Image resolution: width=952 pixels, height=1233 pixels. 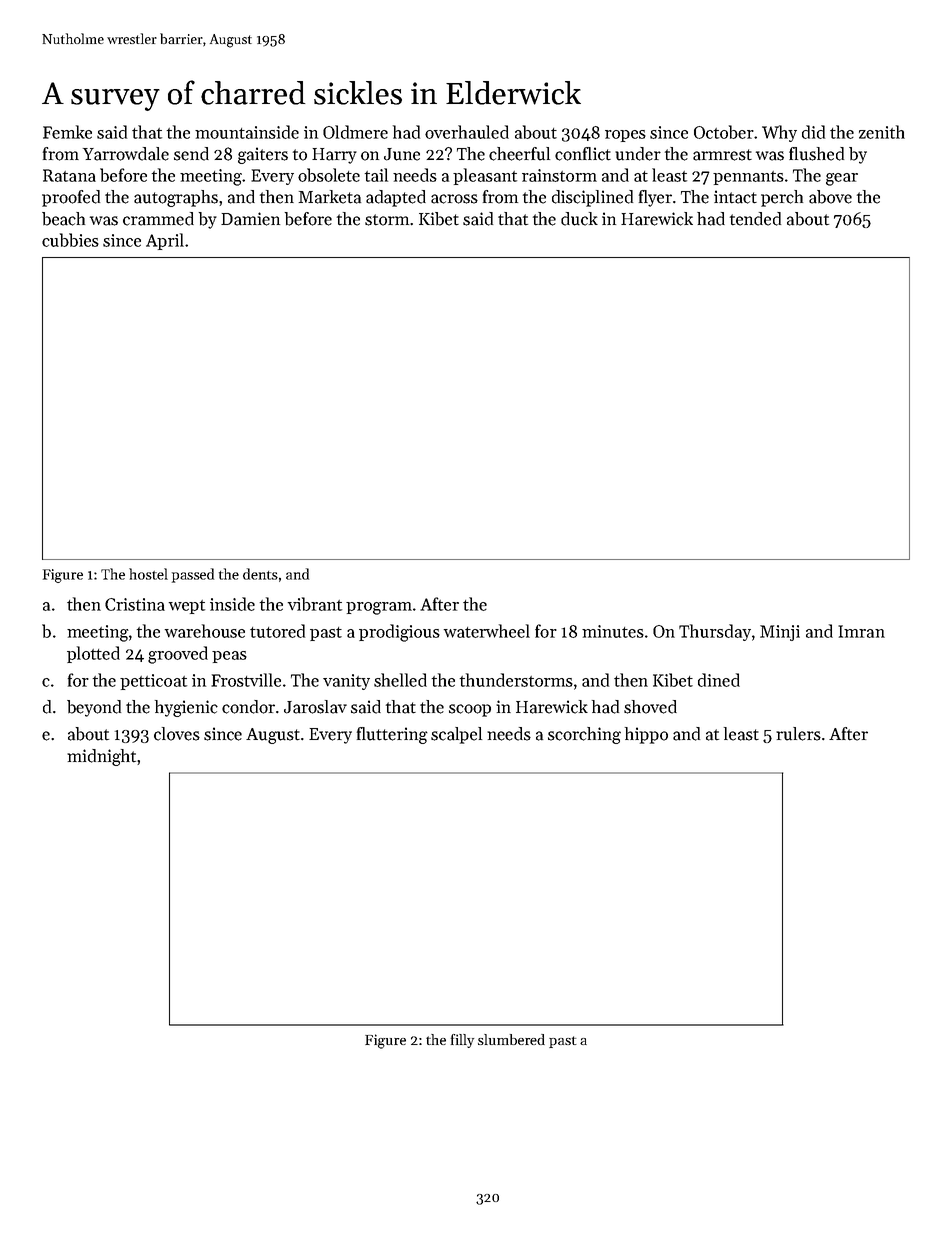 I want to click on Imran, so click(x=861, y=631).
